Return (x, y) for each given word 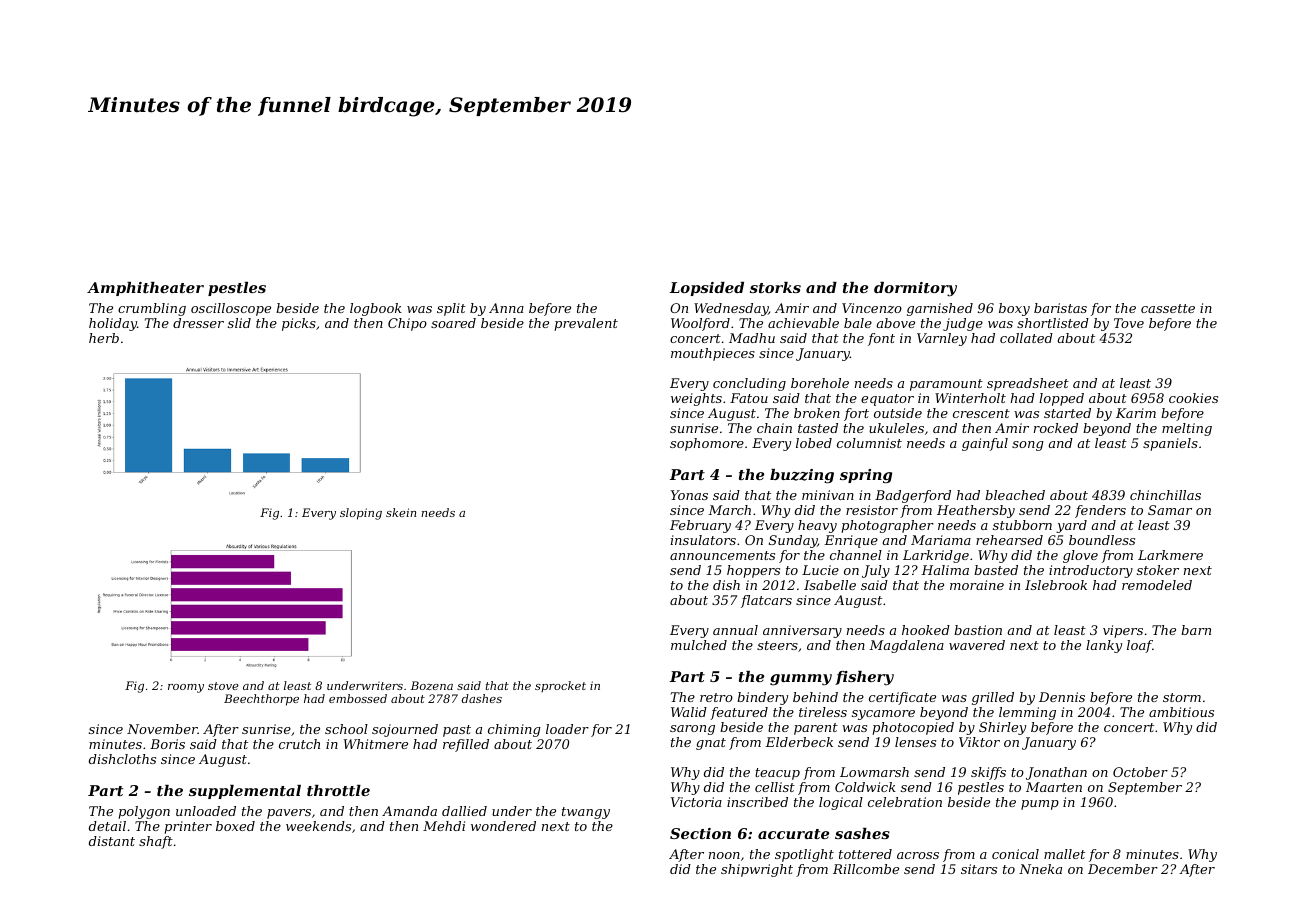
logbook (376, 309)
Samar (1170, 510)
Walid (689, 712)
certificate (902, 698)
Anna (506, 308)
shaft (156, 842)
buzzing (802, 476)
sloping (361, 514)
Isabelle (830, 585)
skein (401, 512)
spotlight (804, 855)
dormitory (915, 289)
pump (1040, 805)
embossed (358, 698)
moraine (977, 585)
